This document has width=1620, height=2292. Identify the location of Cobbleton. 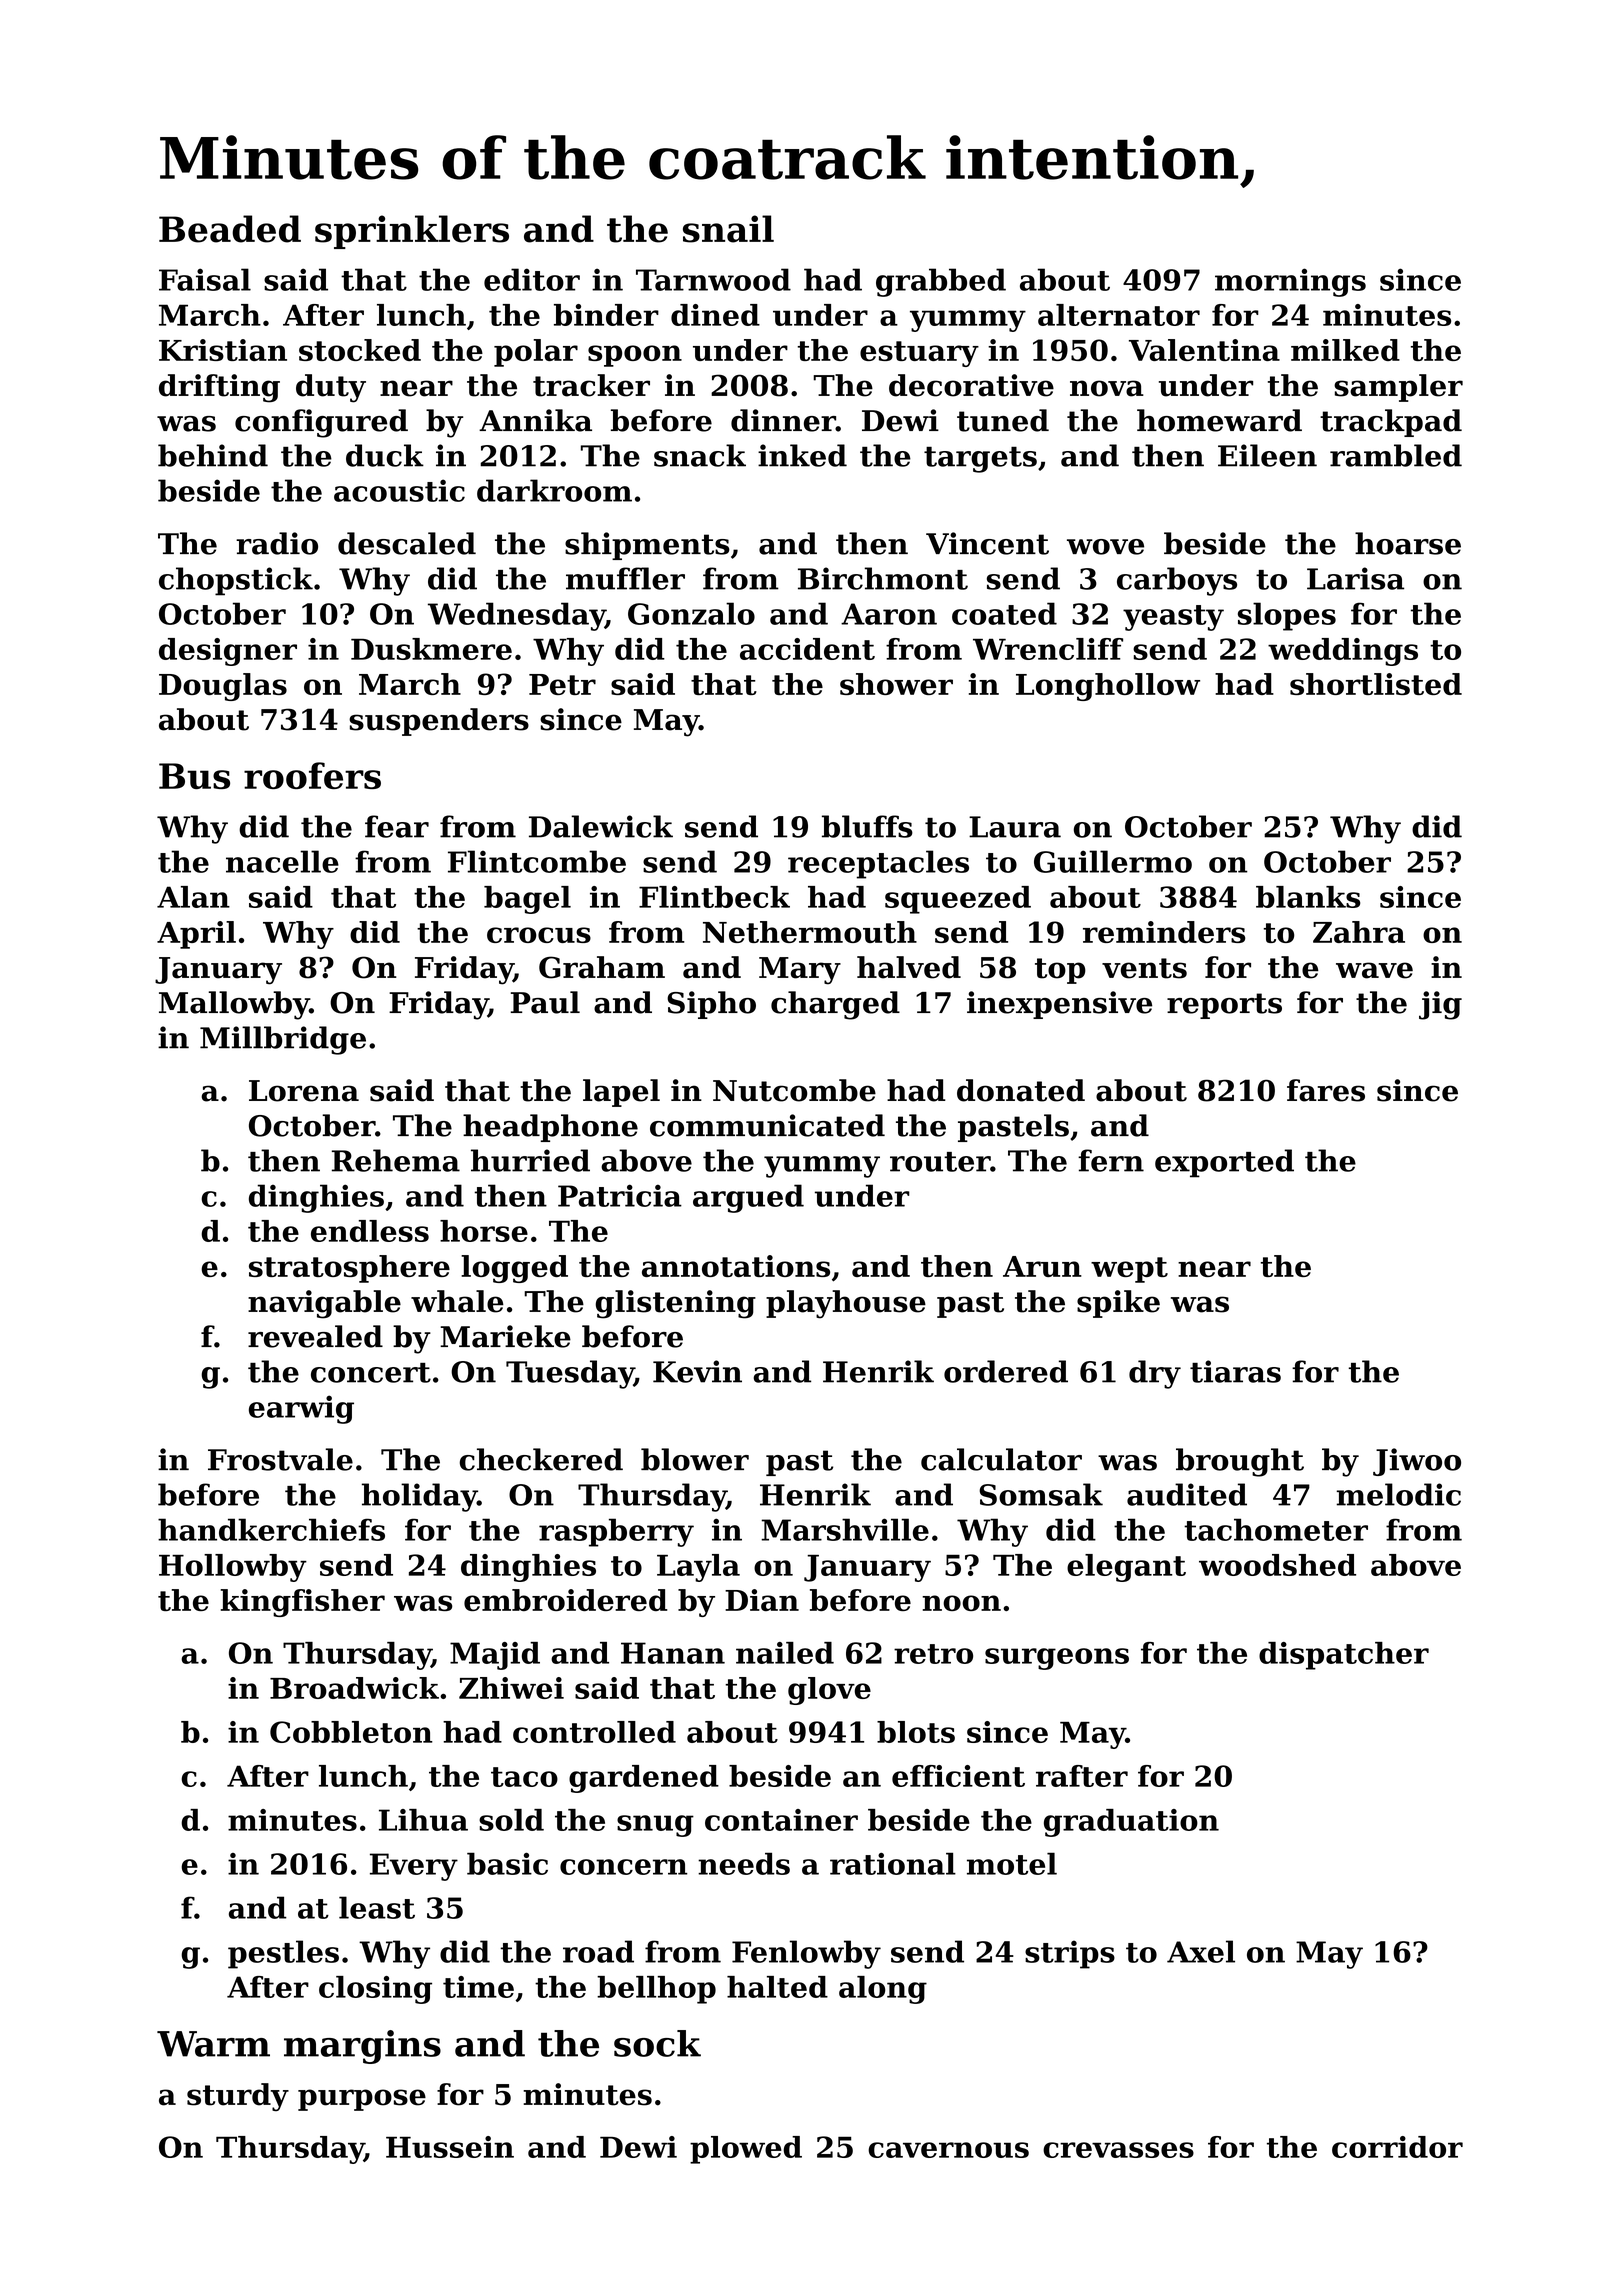
(351, 1732).
